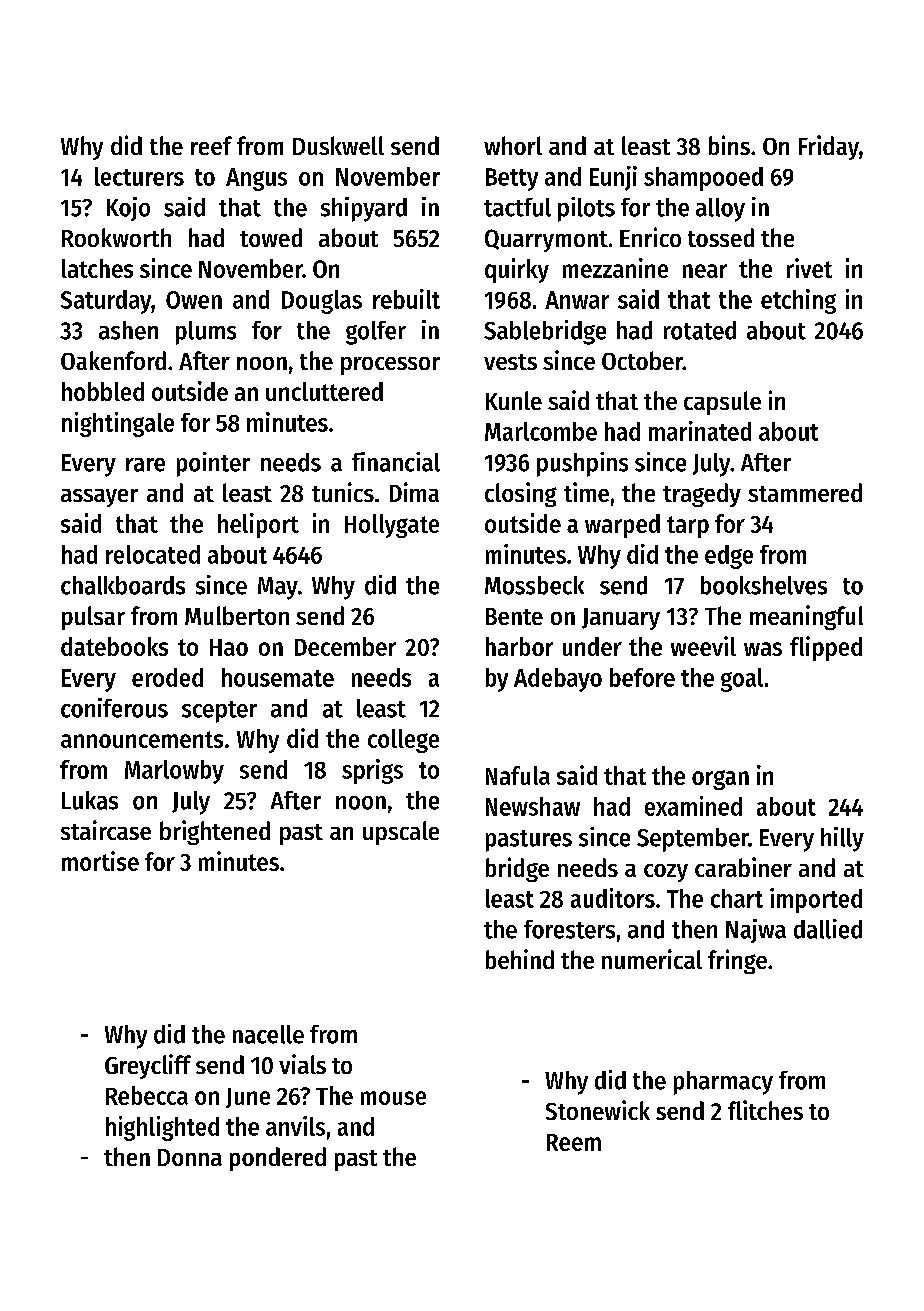 This screenshot has height=1311, width=924. What do you see at coordinates (829, 147) in the screenshot?
I see `Friday` at bounding box center [829, 147].
